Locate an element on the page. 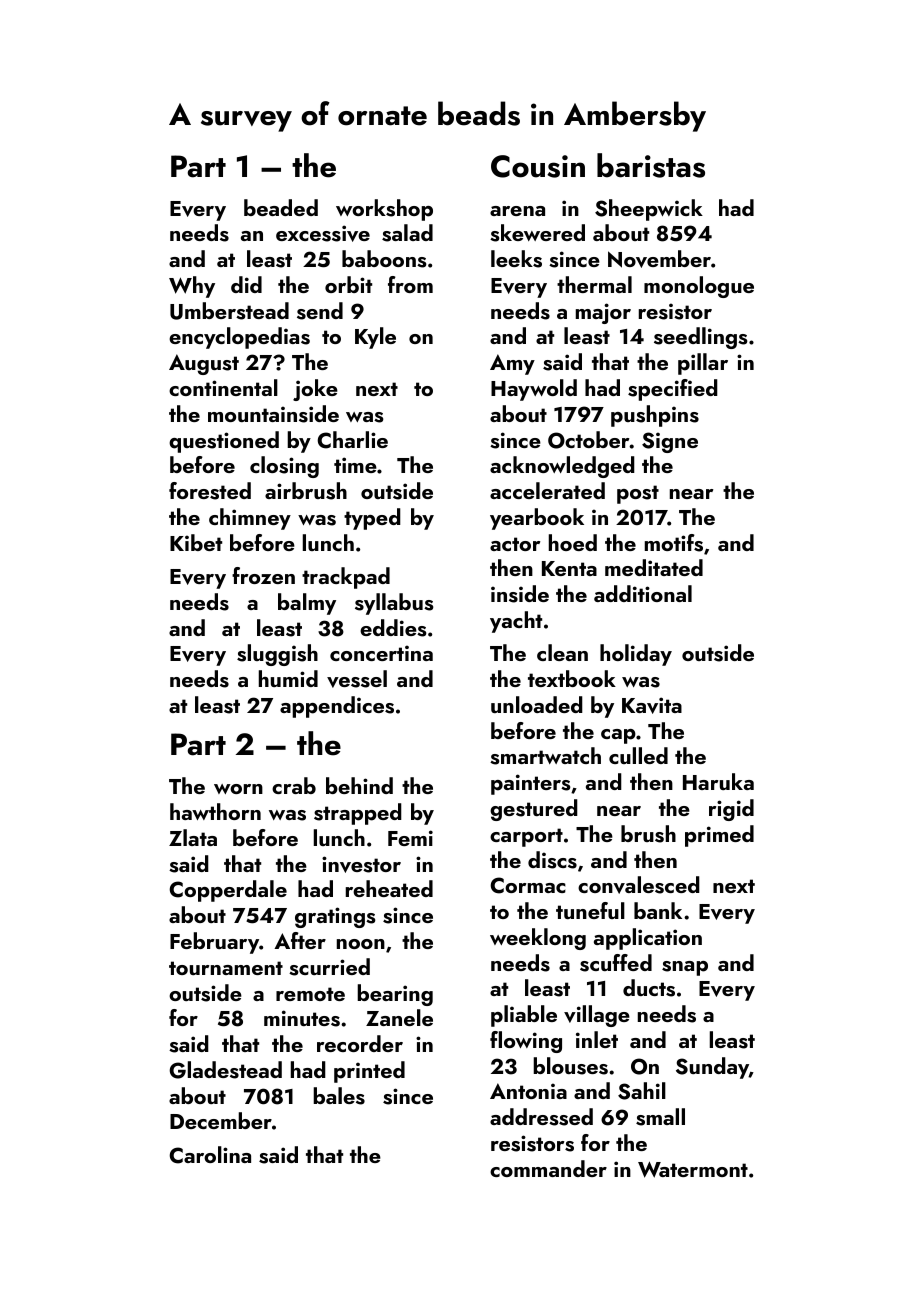 The height and width of the page is (1311, 924). Amy is located at coordinates (512, 364).
